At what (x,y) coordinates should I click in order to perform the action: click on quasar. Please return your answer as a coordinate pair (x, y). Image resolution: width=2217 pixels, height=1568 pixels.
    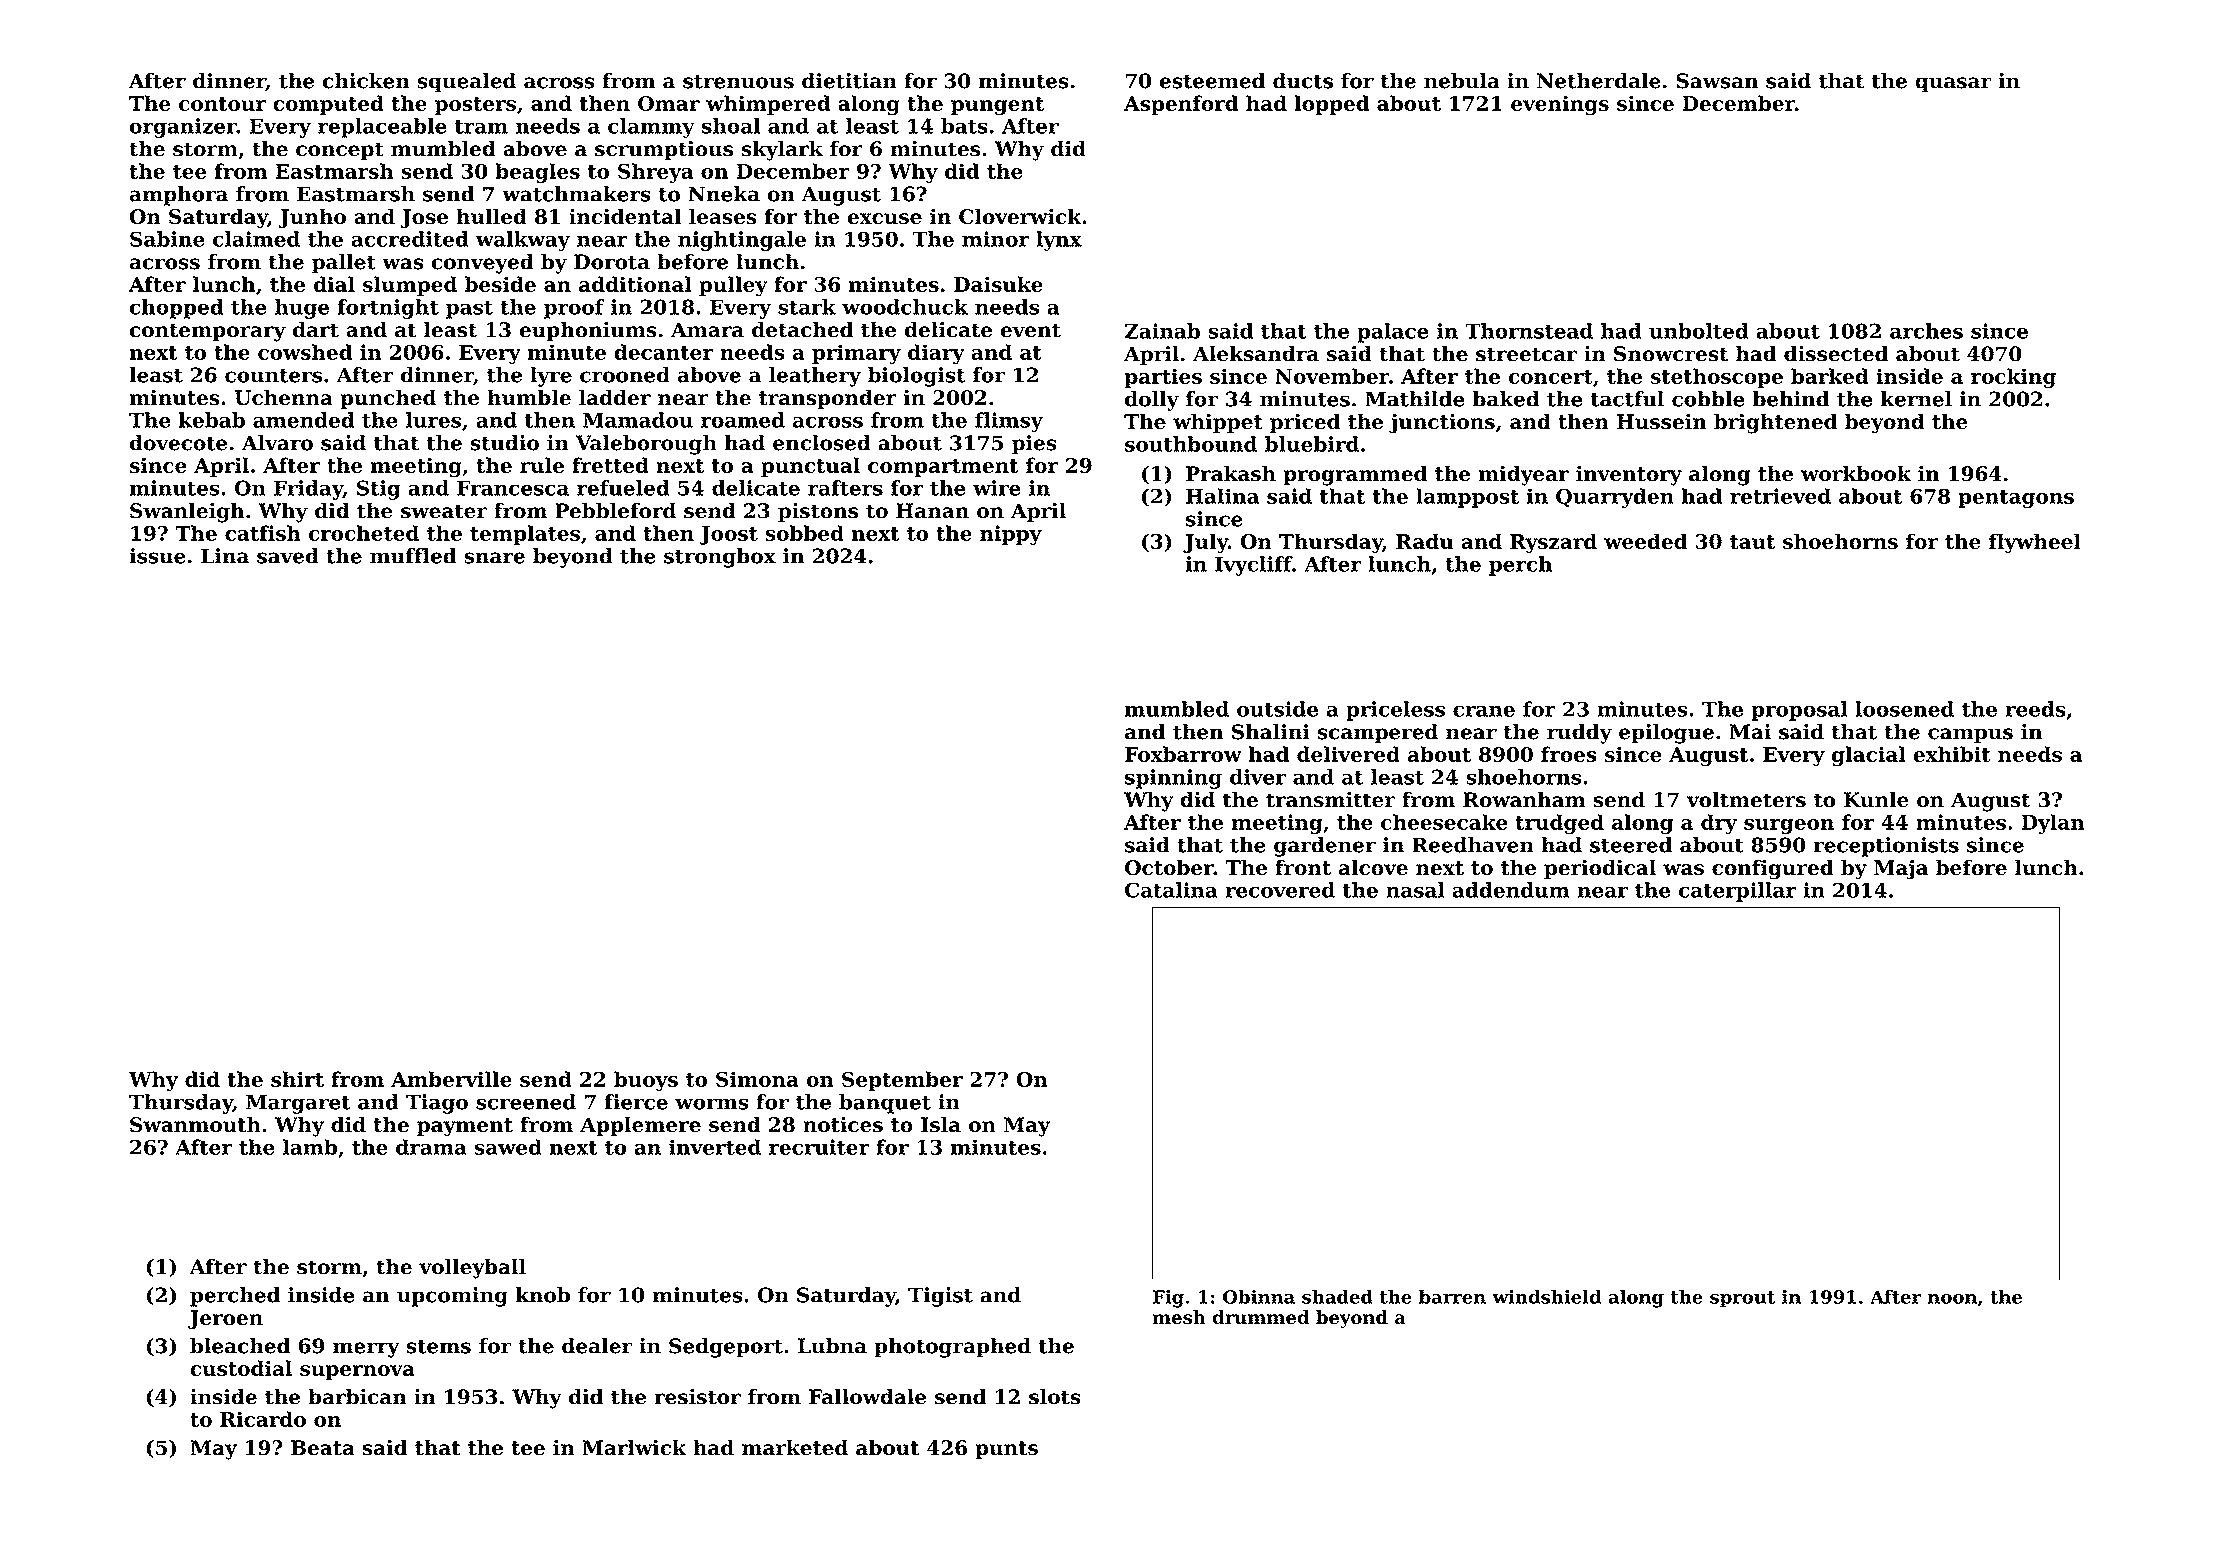
    Looking at the image, I should click on (1953, 85).
